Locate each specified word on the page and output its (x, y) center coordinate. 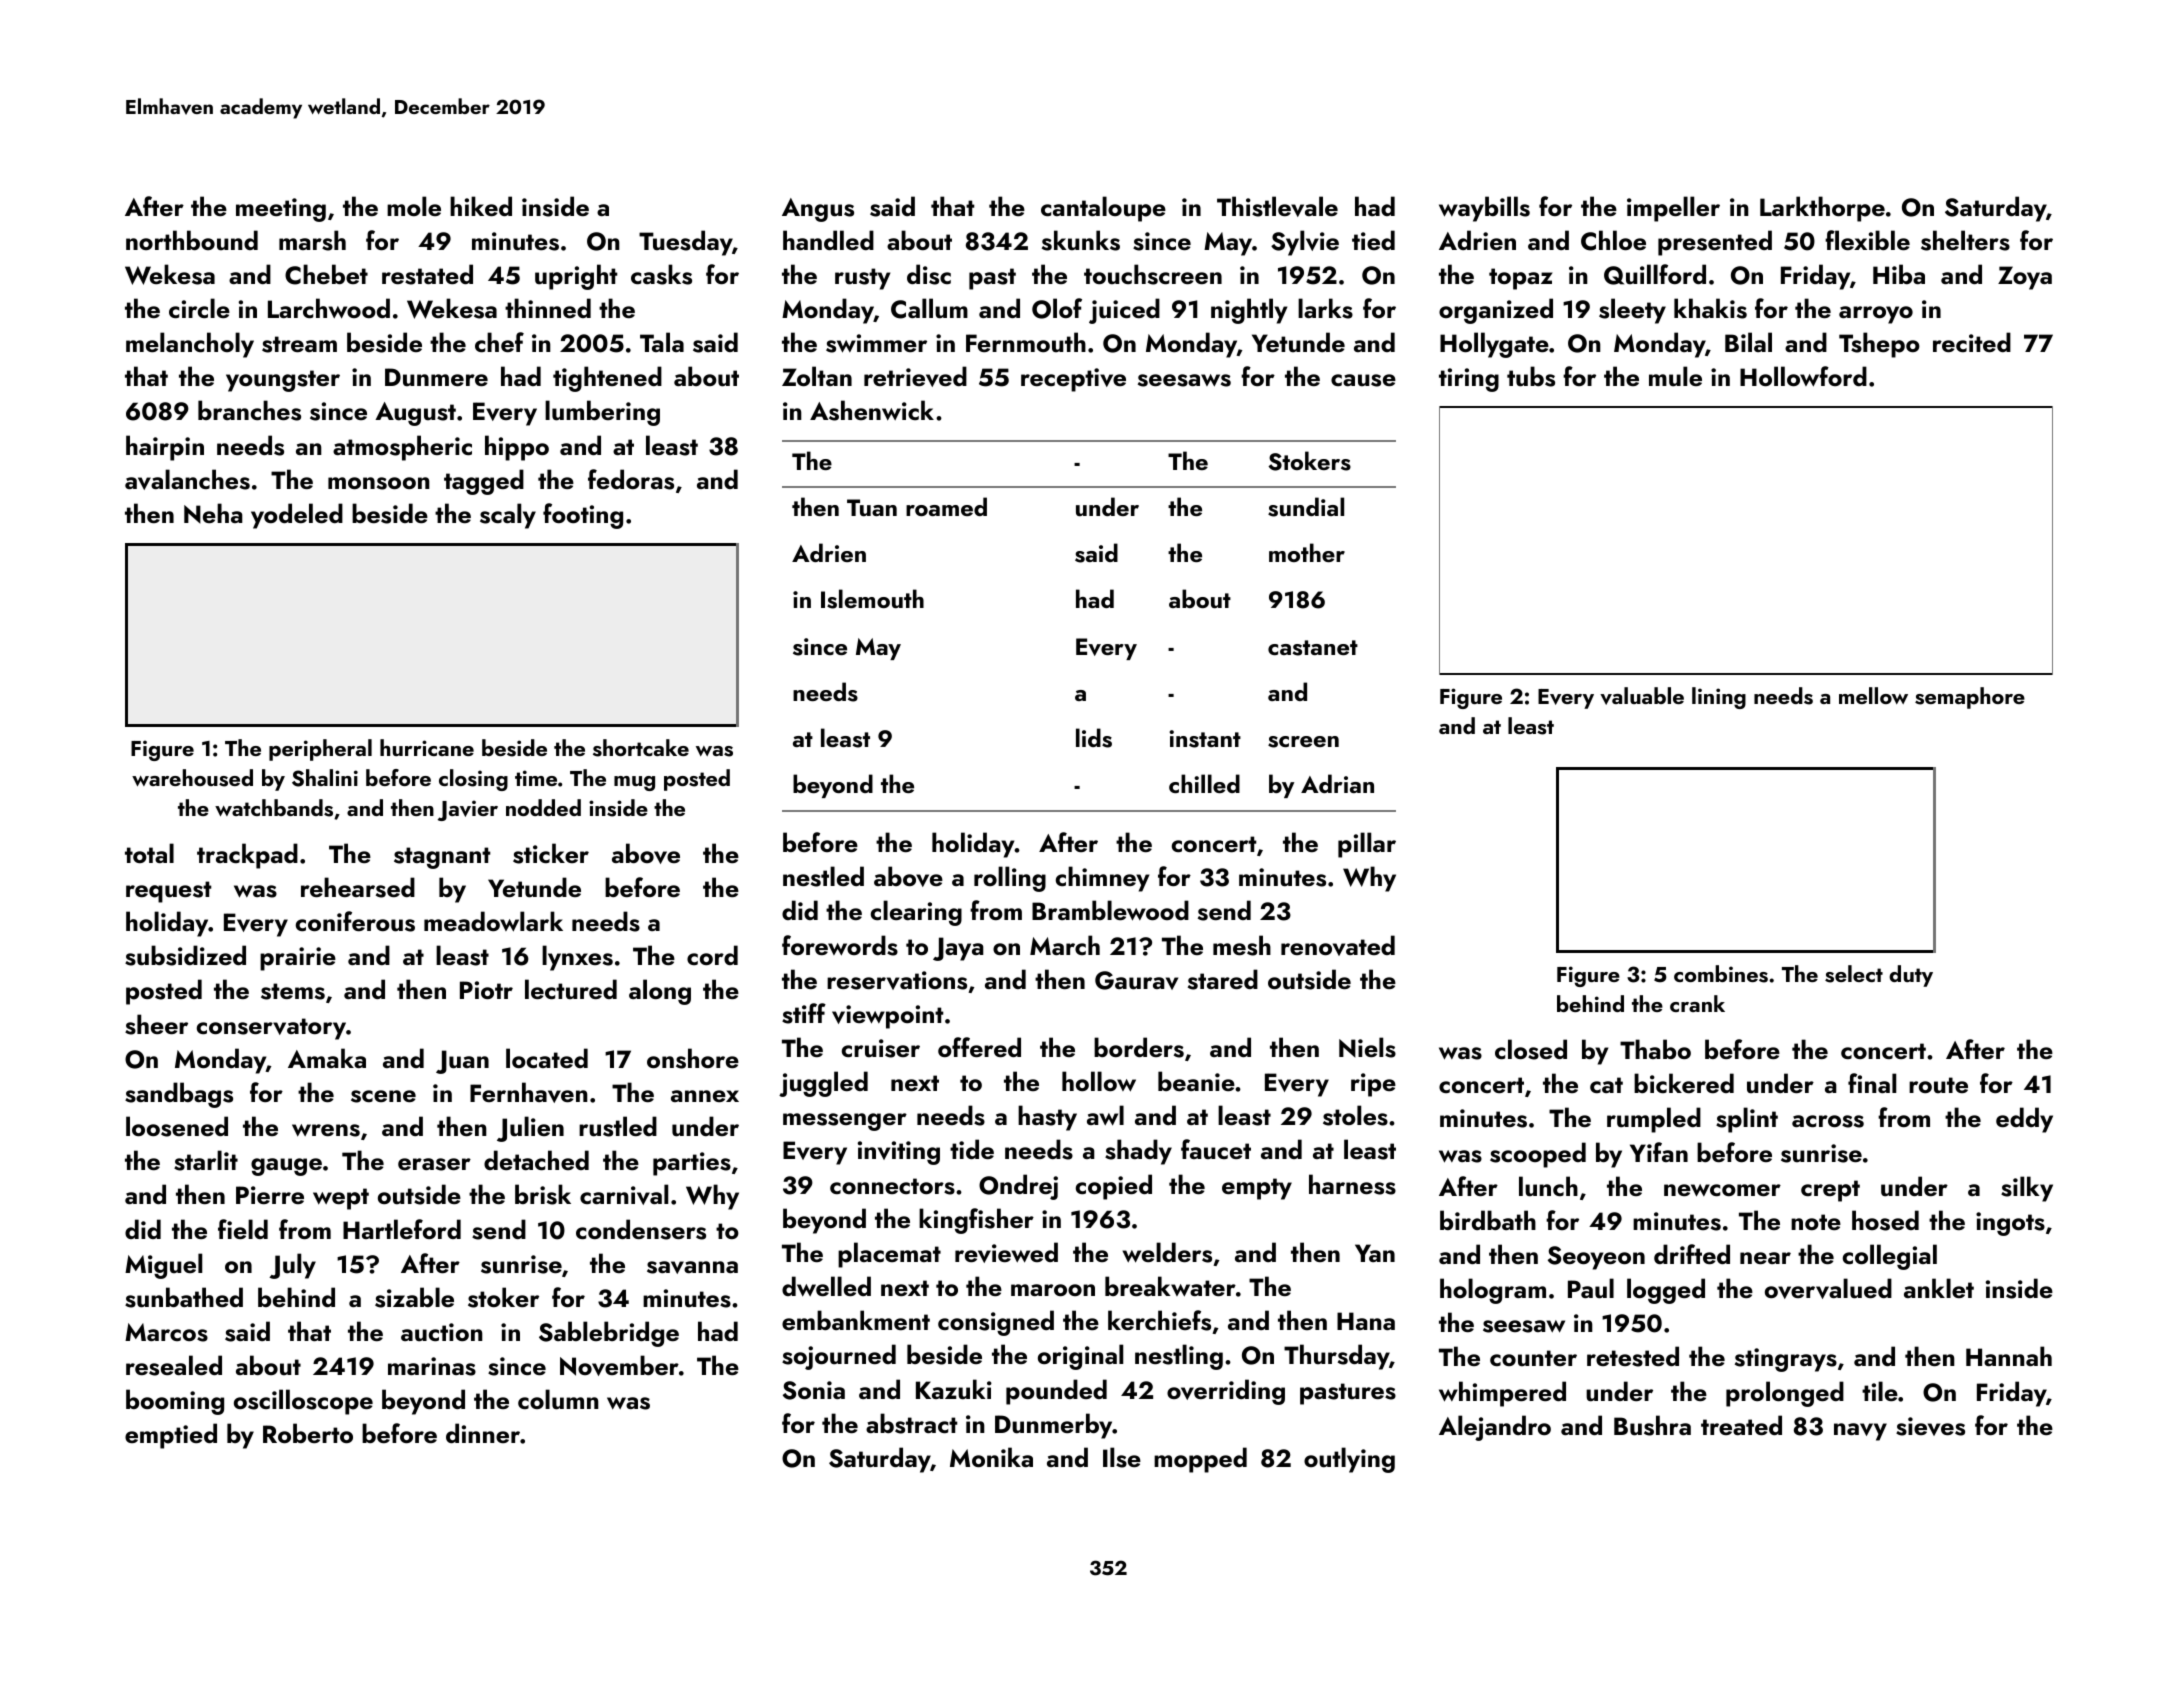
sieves (1930, 1426)
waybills (1484, 209)
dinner (483, 1433)
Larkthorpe (1822, 209)
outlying (1349, 1460)
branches (249, 410)
